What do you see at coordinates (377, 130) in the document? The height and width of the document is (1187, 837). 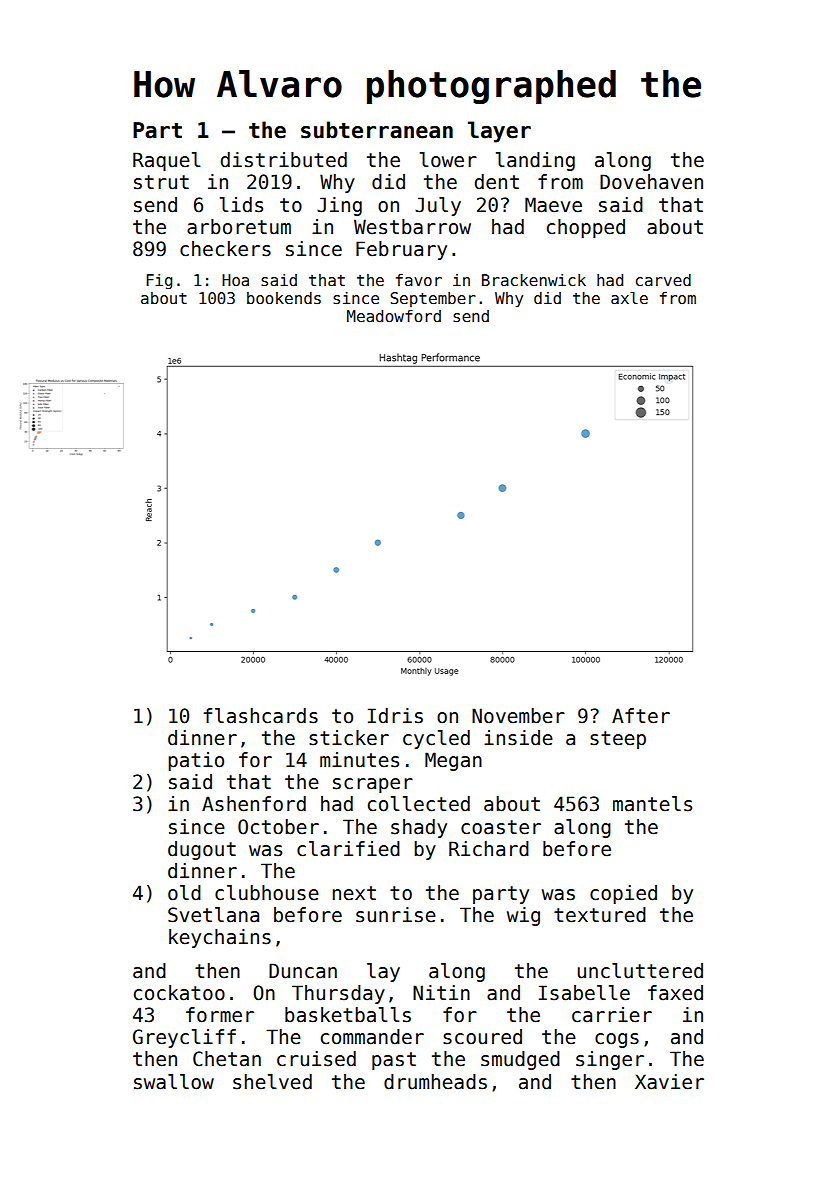 I see `subterranean` at bounding box center [377, 130].
